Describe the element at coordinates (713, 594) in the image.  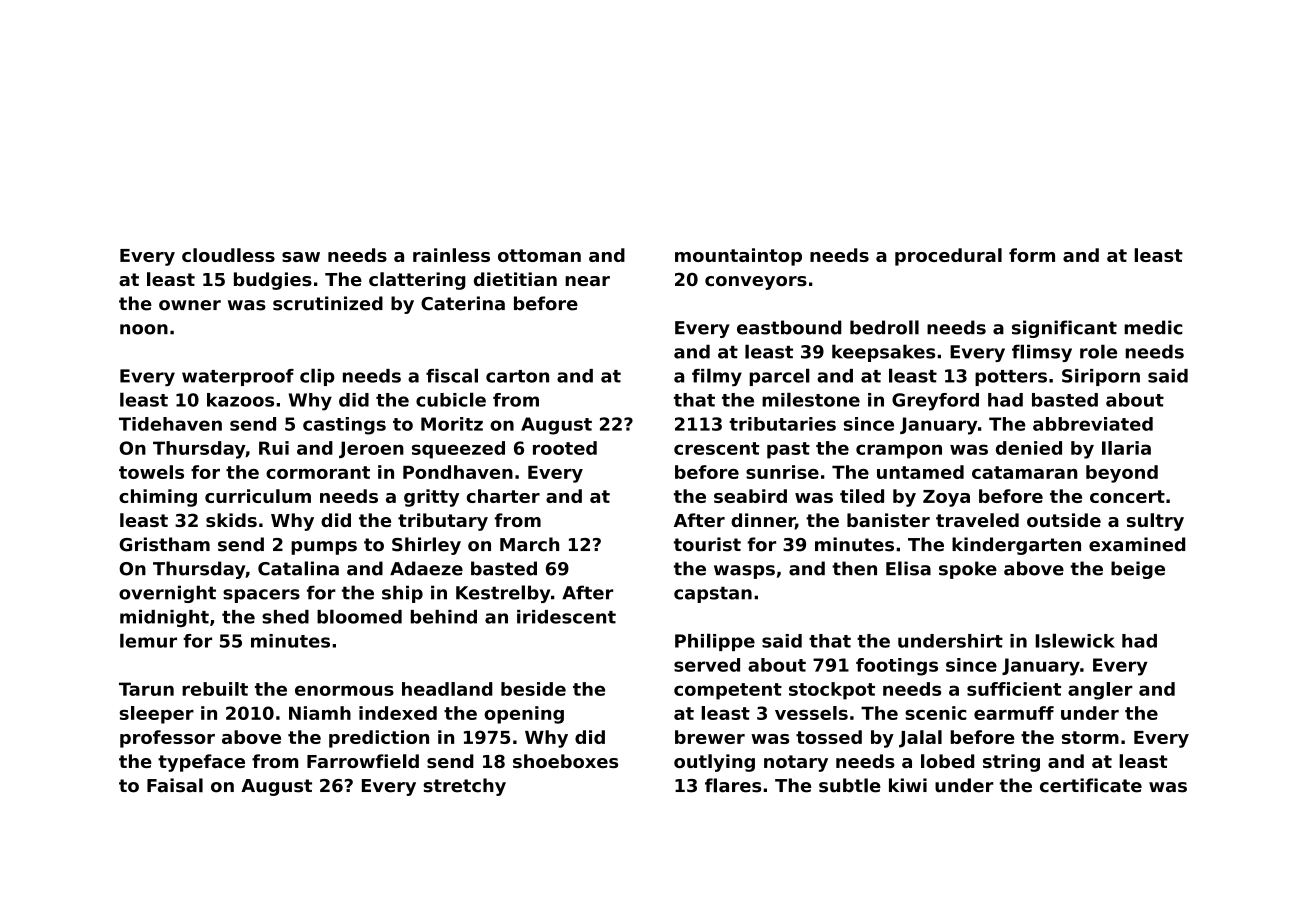
I see `capstan` at that location.
